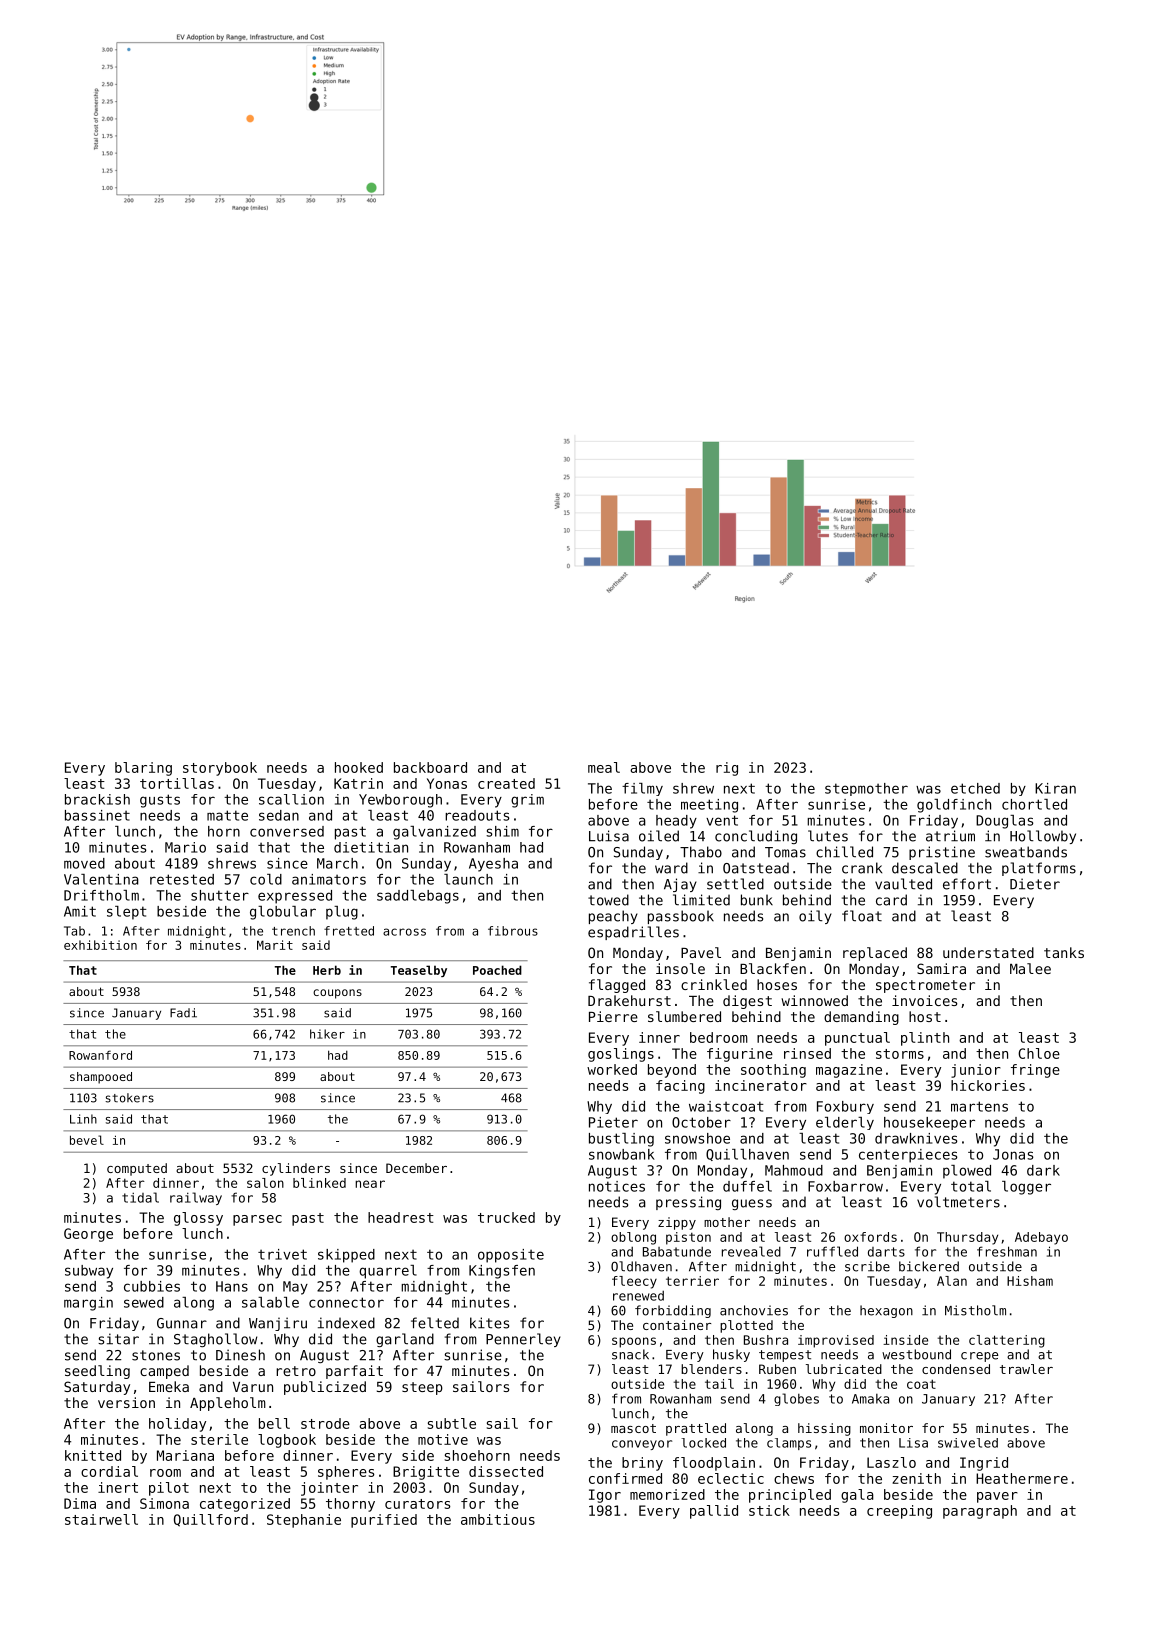  What do you see at coordinates (93, 1455) in the image?
I see `knitted` at bounding box center [93, 1455].
